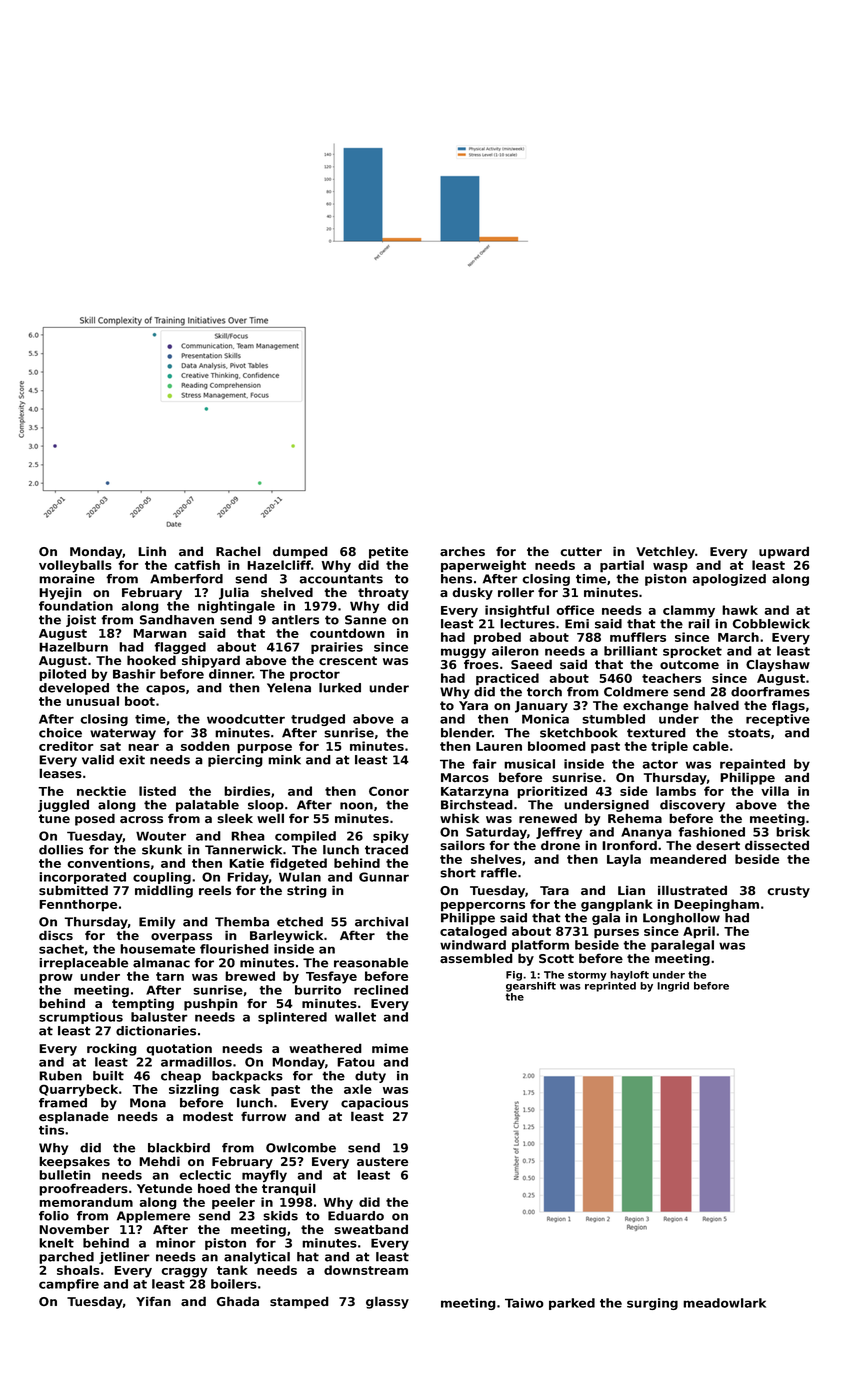 This screenshot has width=849, height=1400. I want to click on housemate, so click(157, 949).
